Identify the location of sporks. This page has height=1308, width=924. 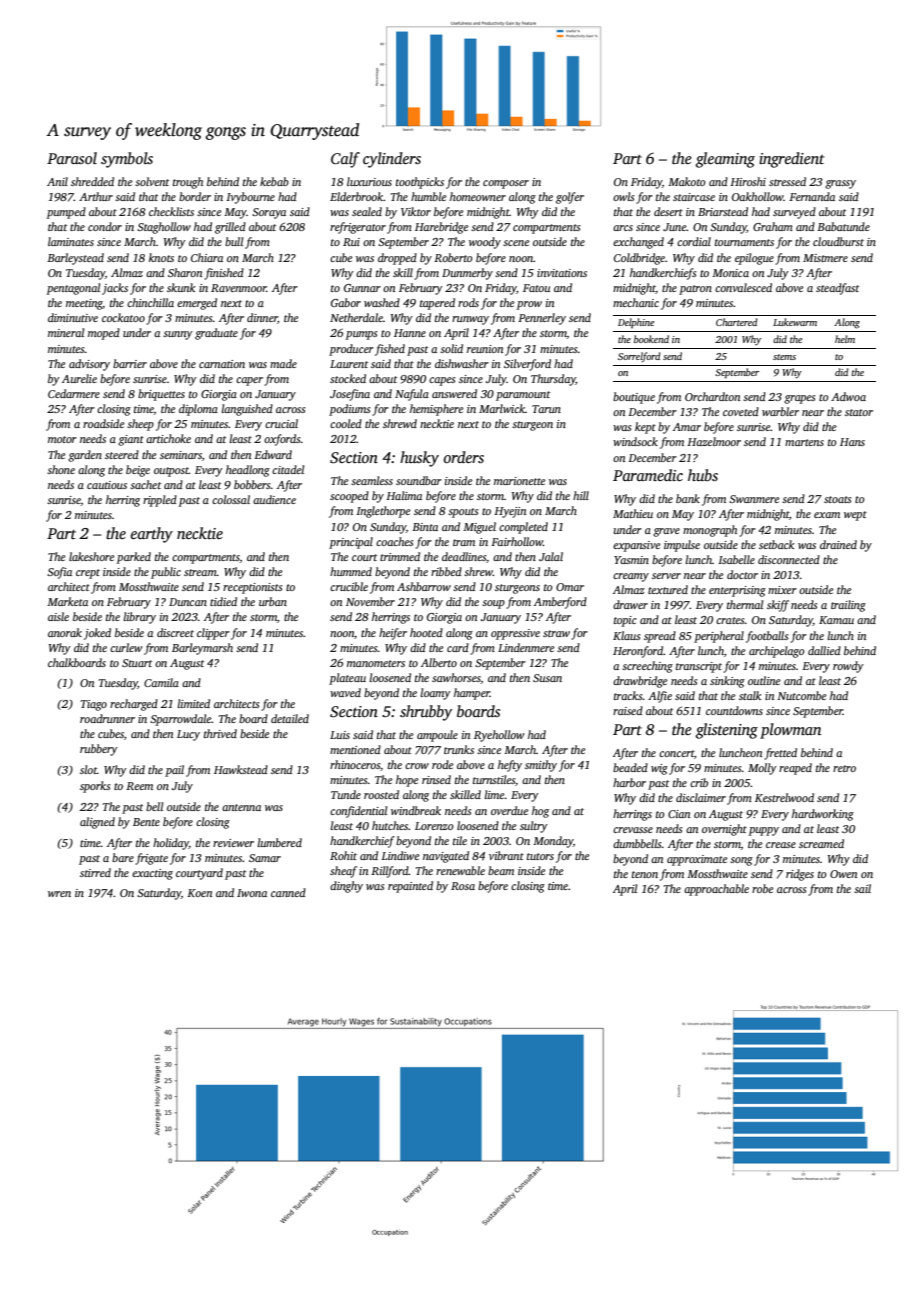
(95, 787).
